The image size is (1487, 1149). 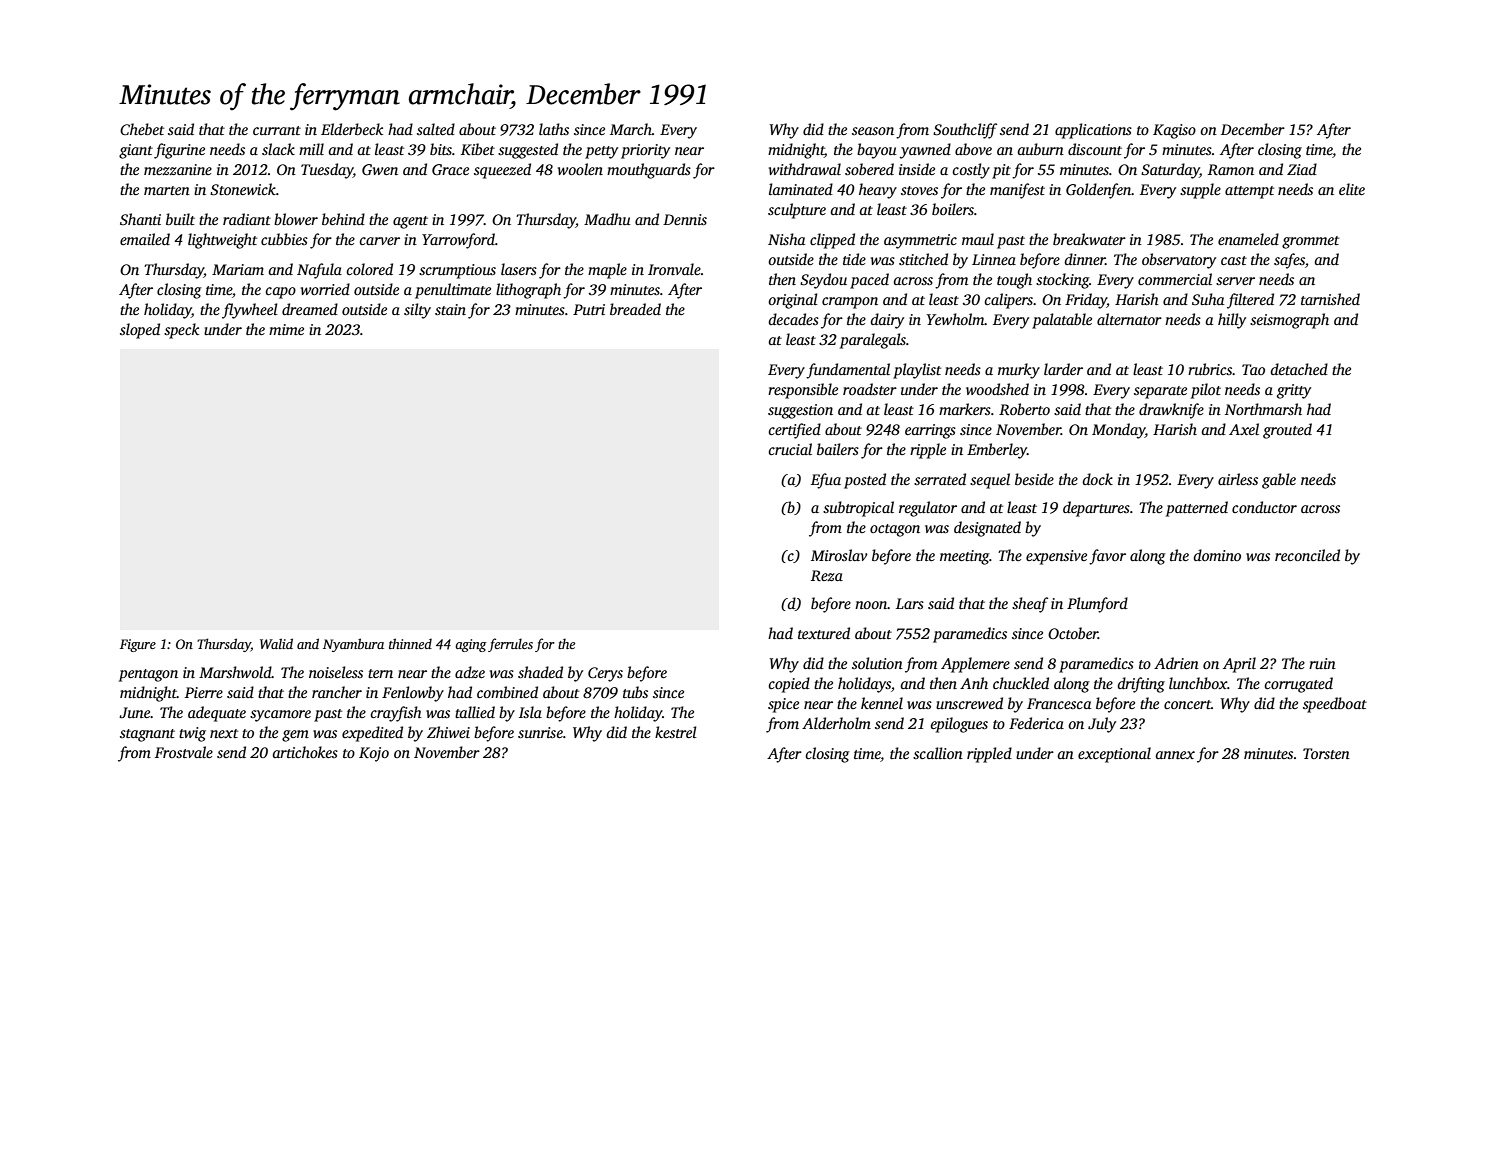 I want to click on Reza, so click(x=827, y=575).
